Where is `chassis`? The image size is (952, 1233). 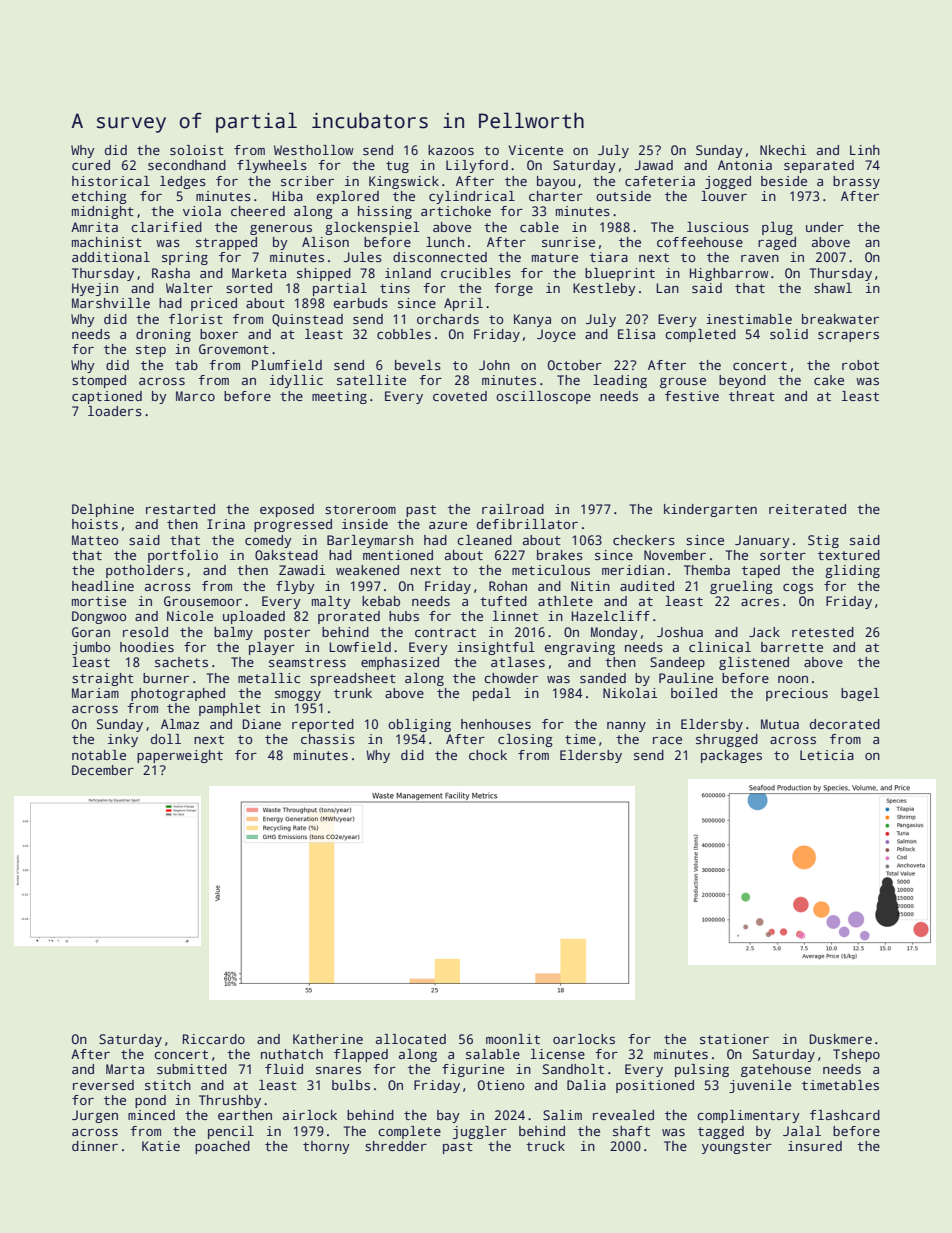 chassis is located at coordinates (328, 739).
